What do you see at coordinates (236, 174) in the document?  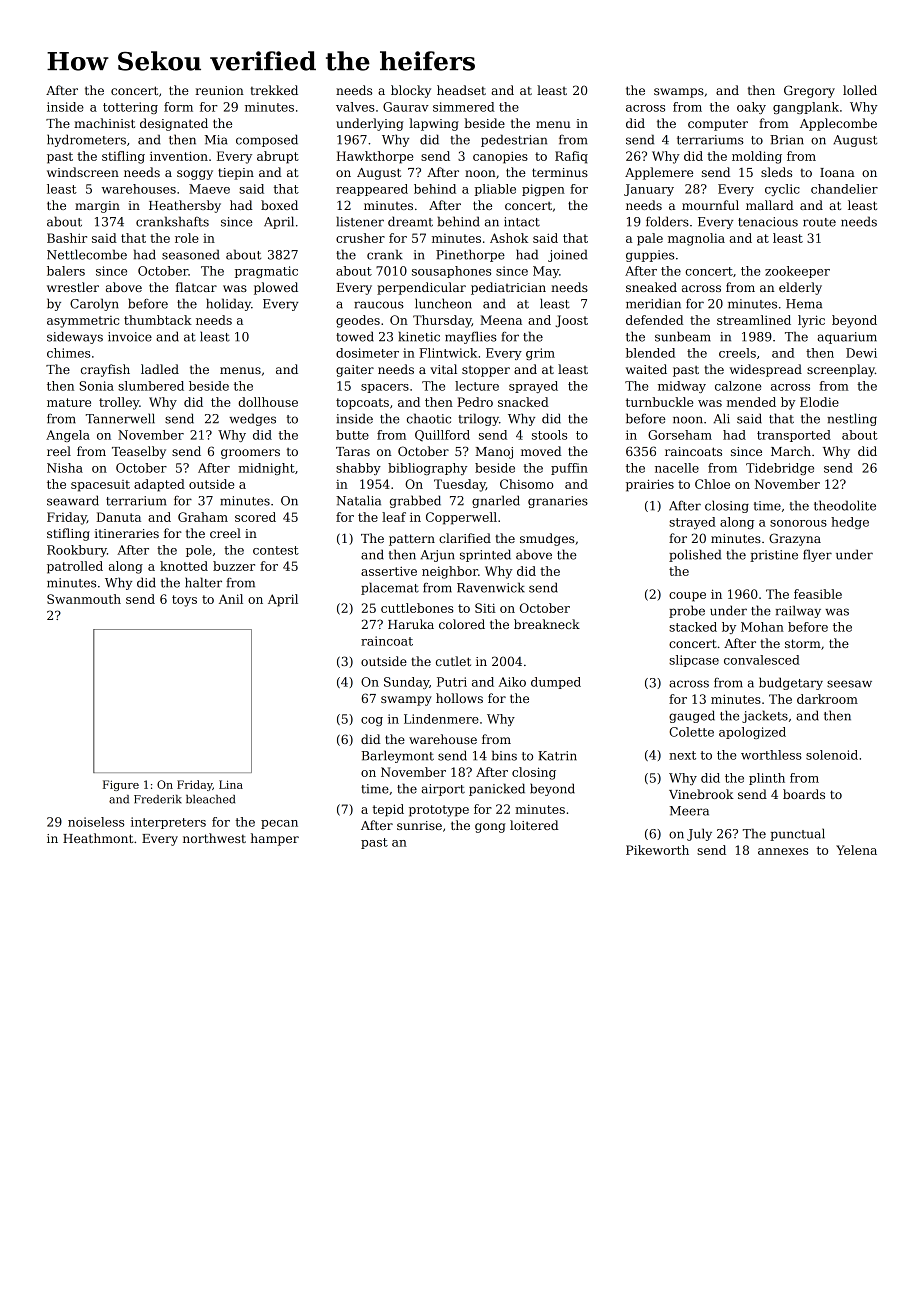 I see `tiepin` at bounding box center [236, 174].
